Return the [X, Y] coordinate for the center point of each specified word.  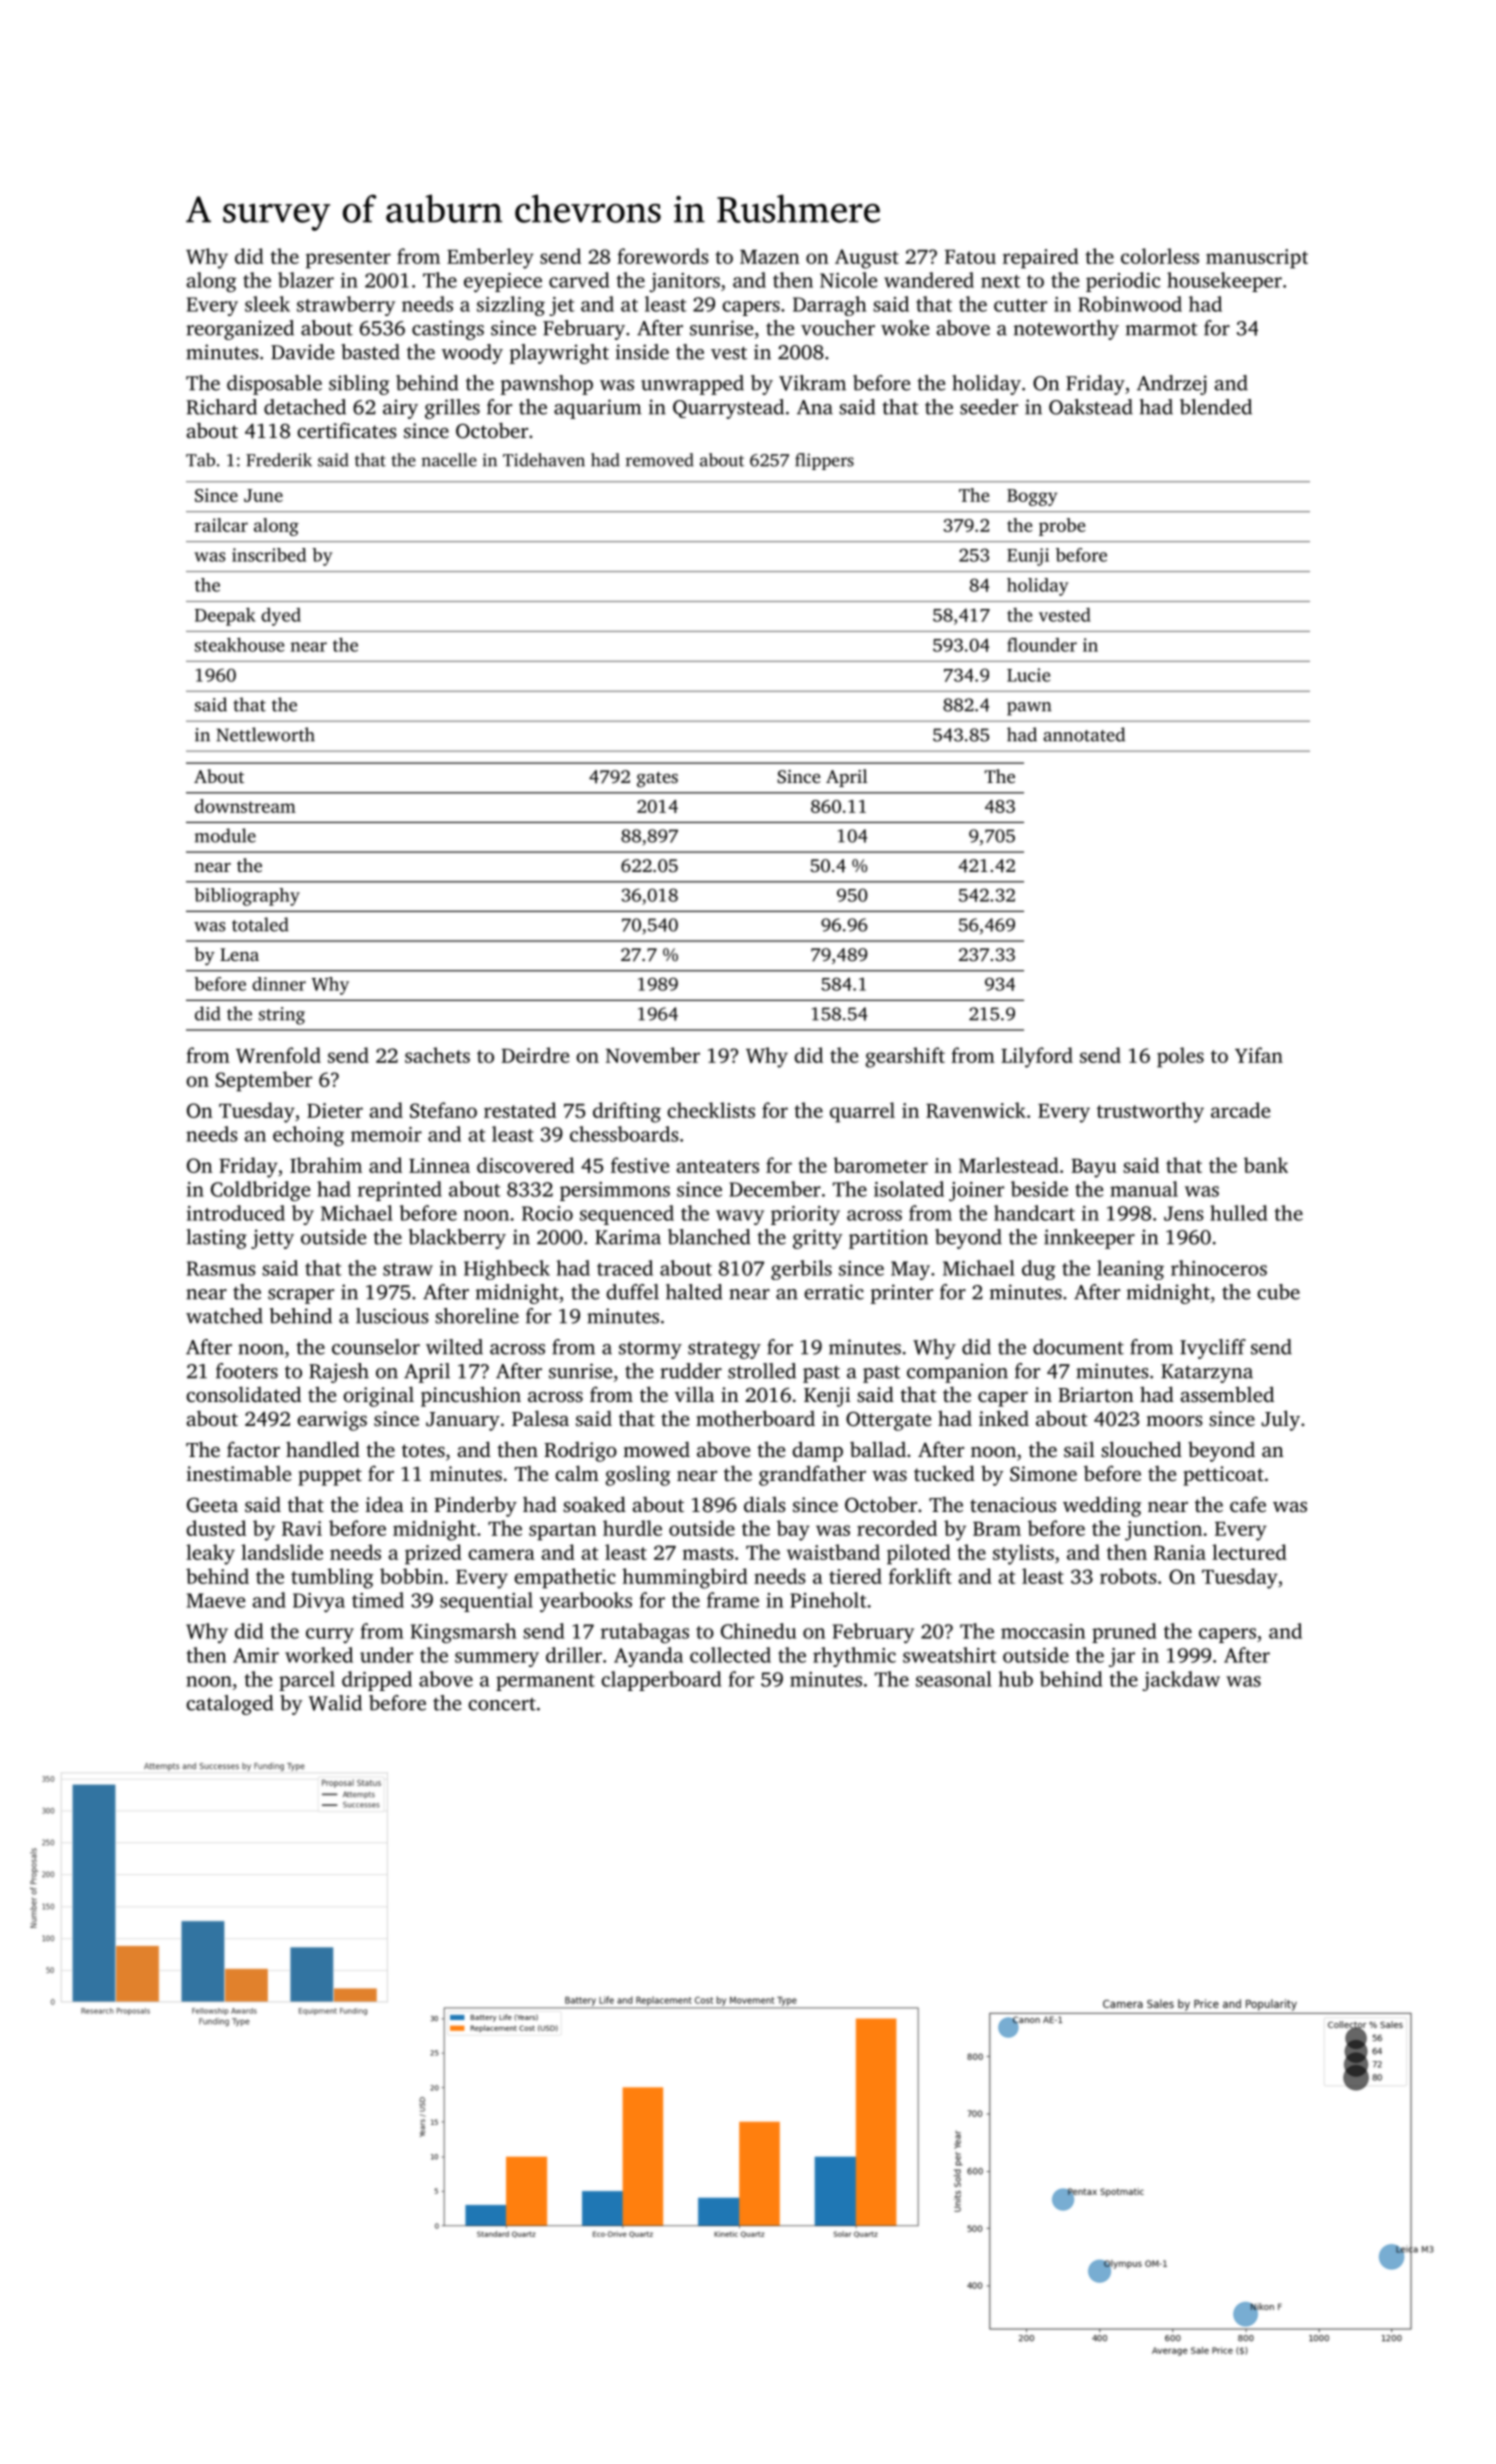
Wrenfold [278, 1055]
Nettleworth [265, 734]
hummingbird [685, 1578]
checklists [711, 1110]
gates [657, 780]
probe [1062, 527]
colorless [1160, 256]
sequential [486, 1602]
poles [1180, 1057]
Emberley [490, 258]
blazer [306, 280]
